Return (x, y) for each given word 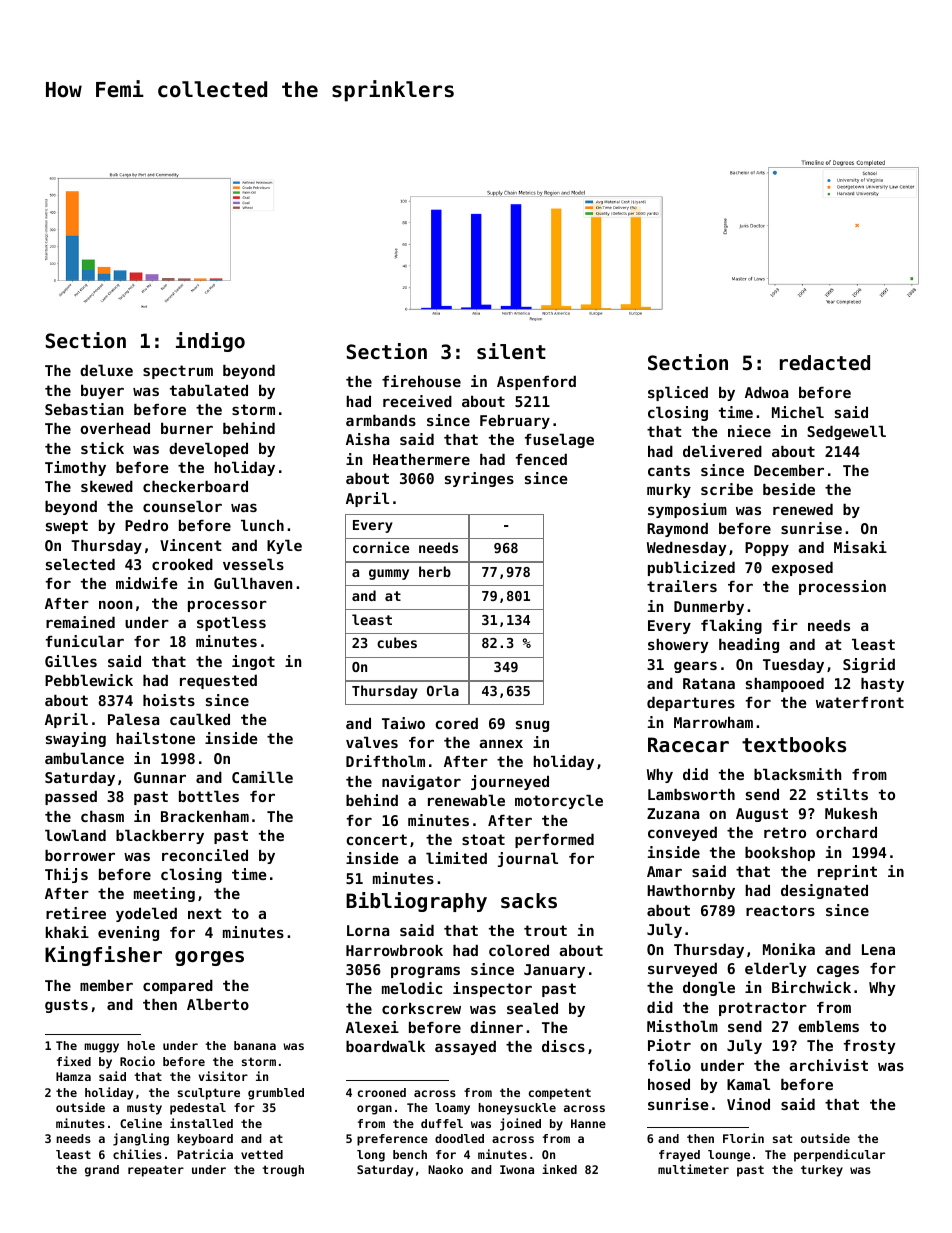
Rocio (137, 1061)
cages (838, 971)
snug (532, 726)
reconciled (205, 855)
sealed (532, 1008)
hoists (169, 700)
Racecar (688, 745)
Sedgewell (846, 433)
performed (554, 841)
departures (691, 704)
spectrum (178, 372)
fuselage (559, 441)
